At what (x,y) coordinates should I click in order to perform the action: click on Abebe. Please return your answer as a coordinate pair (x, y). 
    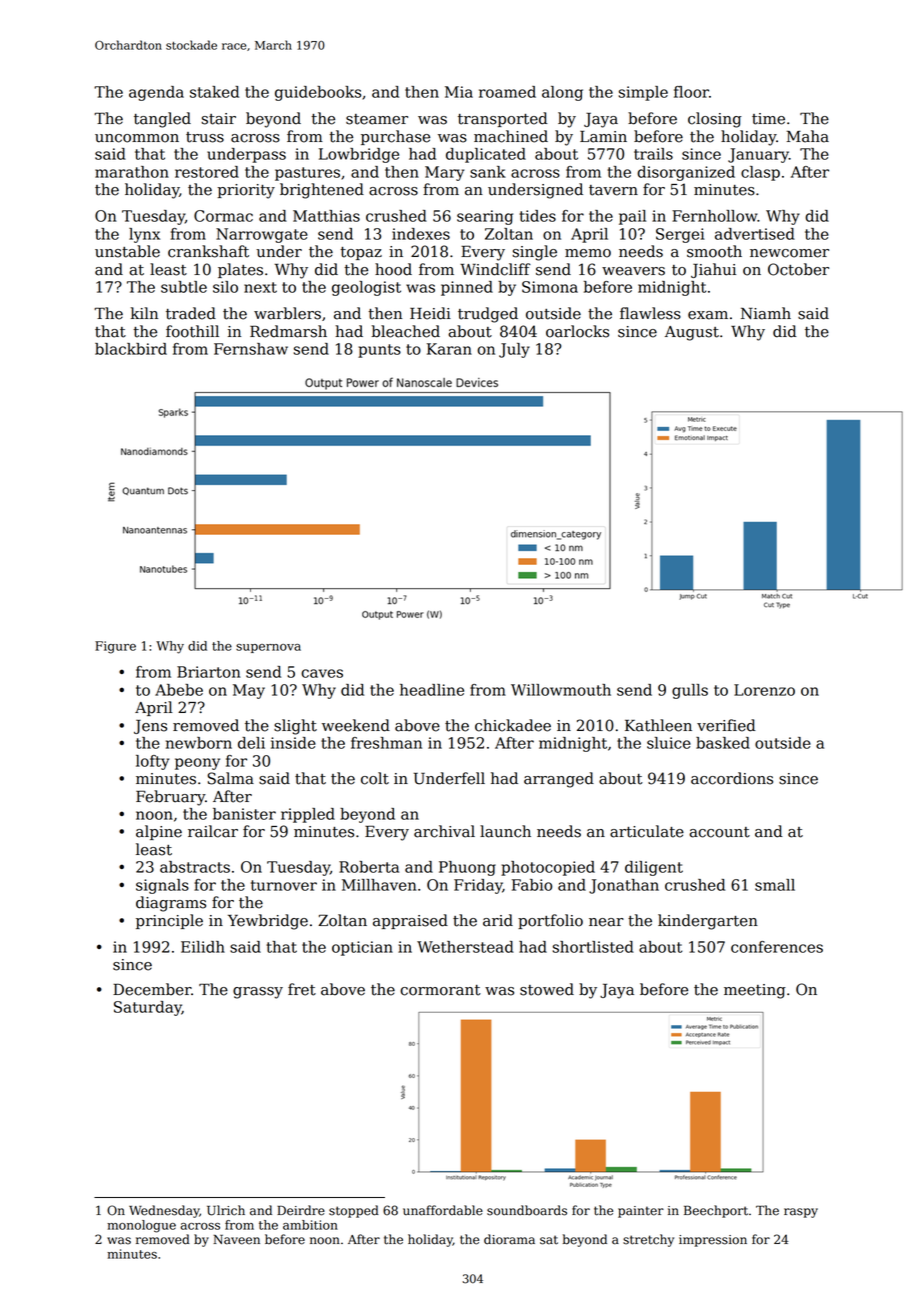
    Looking at the image, I should click on (179, 690).
